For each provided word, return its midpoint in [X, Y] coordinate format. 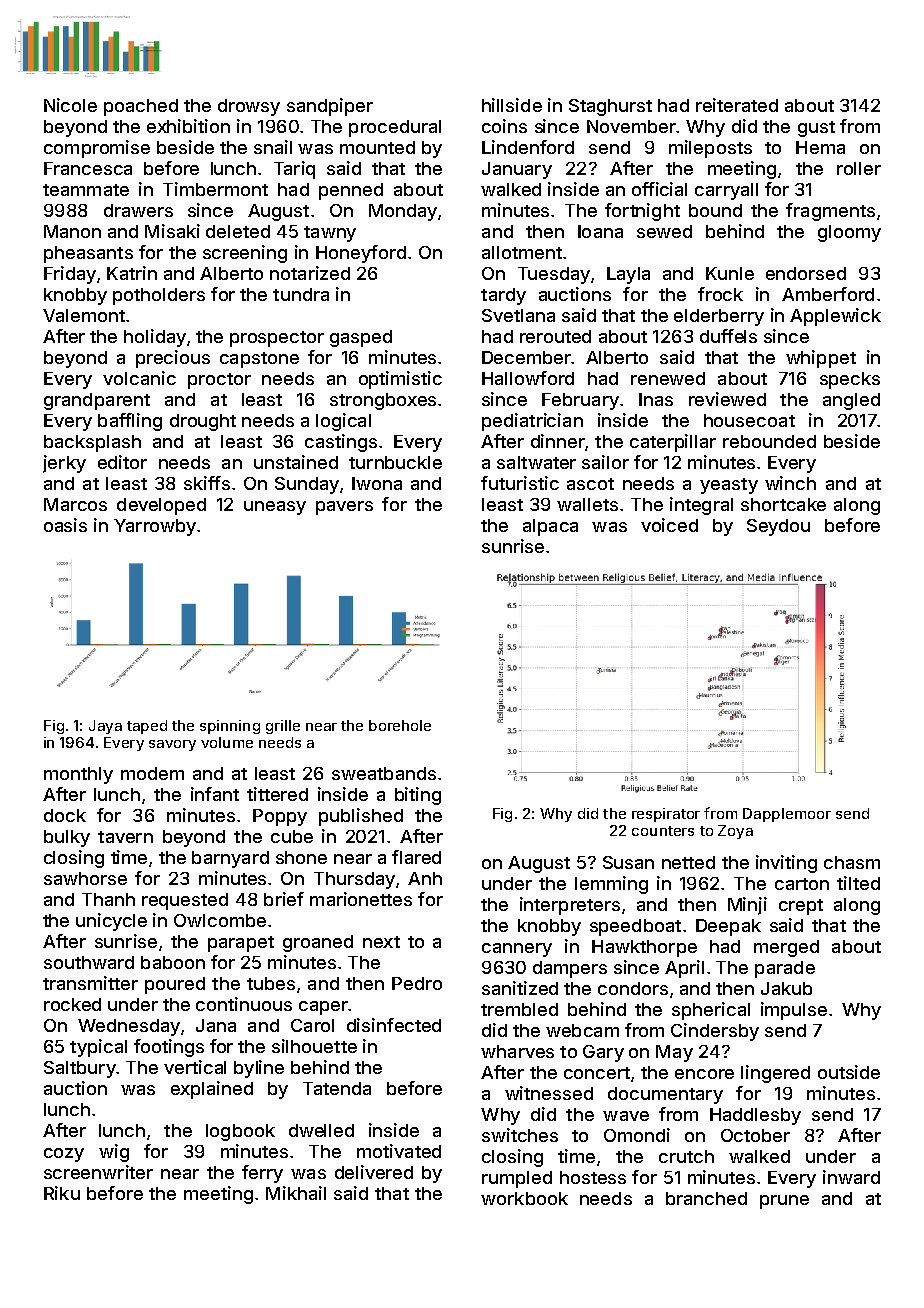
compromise [97, 149]
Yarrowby [155, 527]
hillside [512, 105]
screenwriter [98, 1172]
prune [784, 1202]
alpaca [550, 527]
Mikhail [296, 1193]
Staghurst [610, 107]
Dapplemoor [787, 815]
